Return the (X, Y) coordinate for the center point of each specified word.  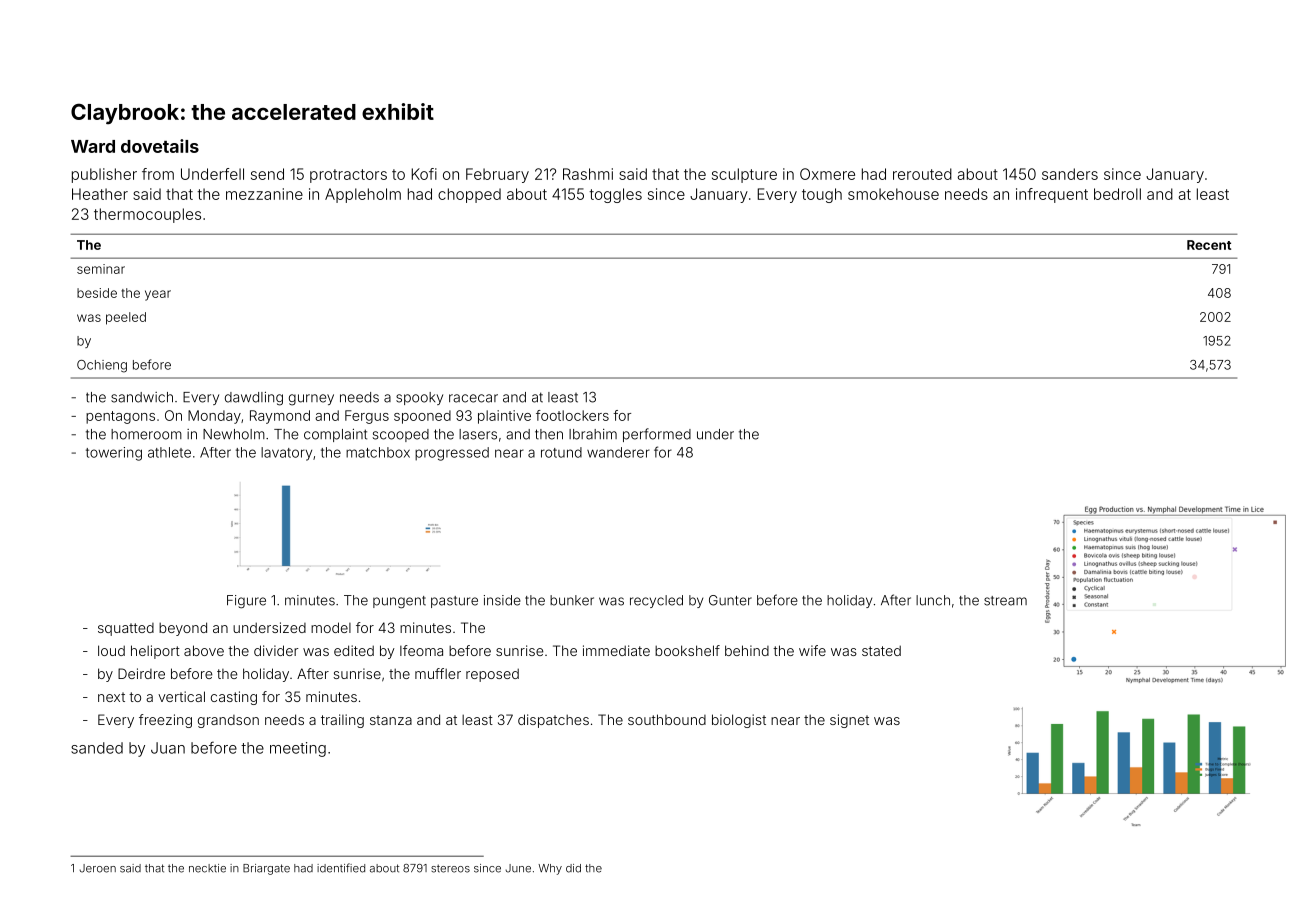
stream (1005, 601)
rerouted (922, 174)
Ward (93, 146)
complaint (335, 435)
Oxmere (827, 174)
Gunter (730, 600)
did (573, 868)
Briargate (266, 869)
